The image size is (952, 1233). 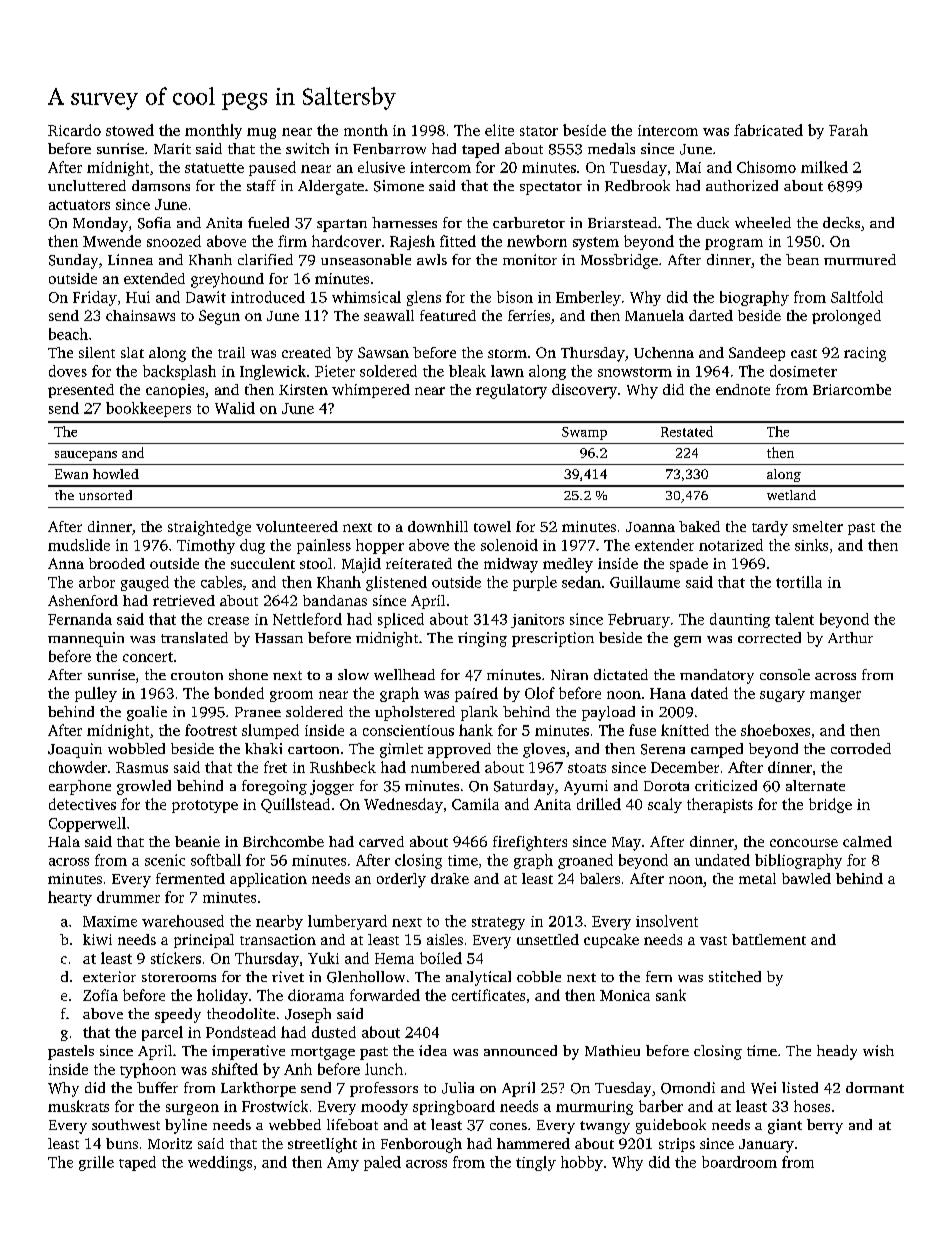 I want to click on mug, so click(x=261, y=133).
